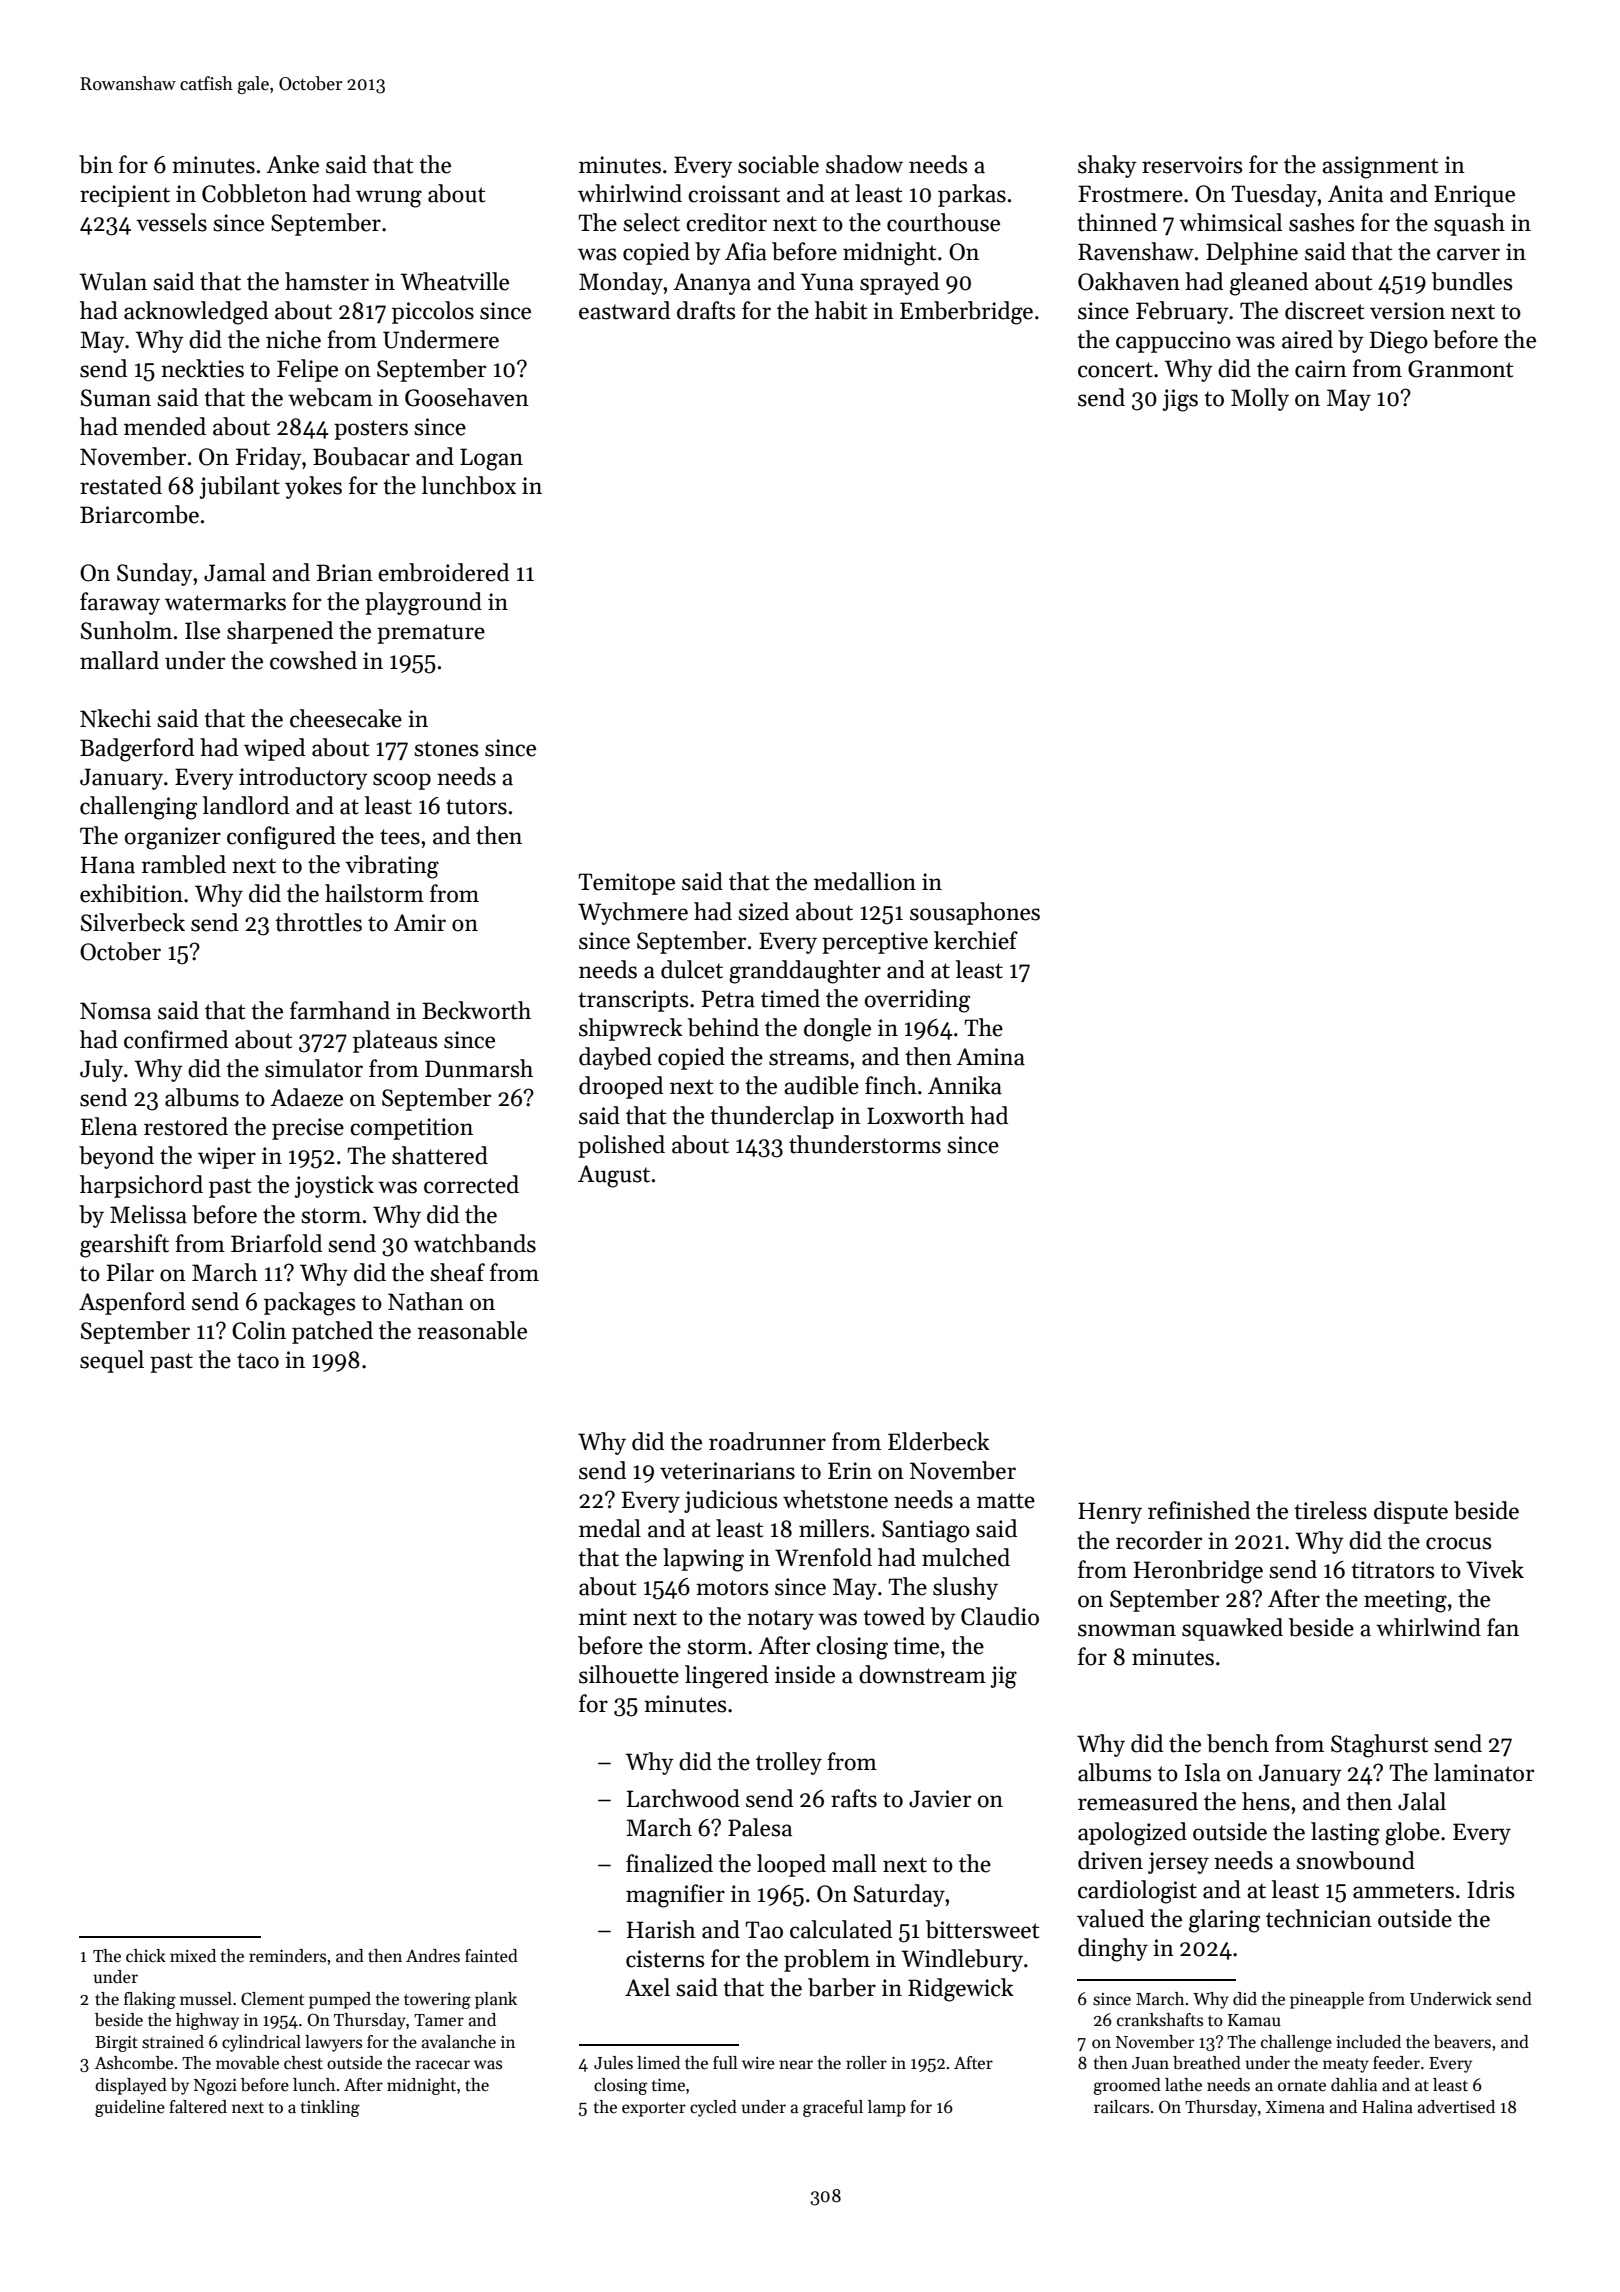 The width and height of the page is (1620, 2292). I want to click on wiper, so click(227, 1158).
